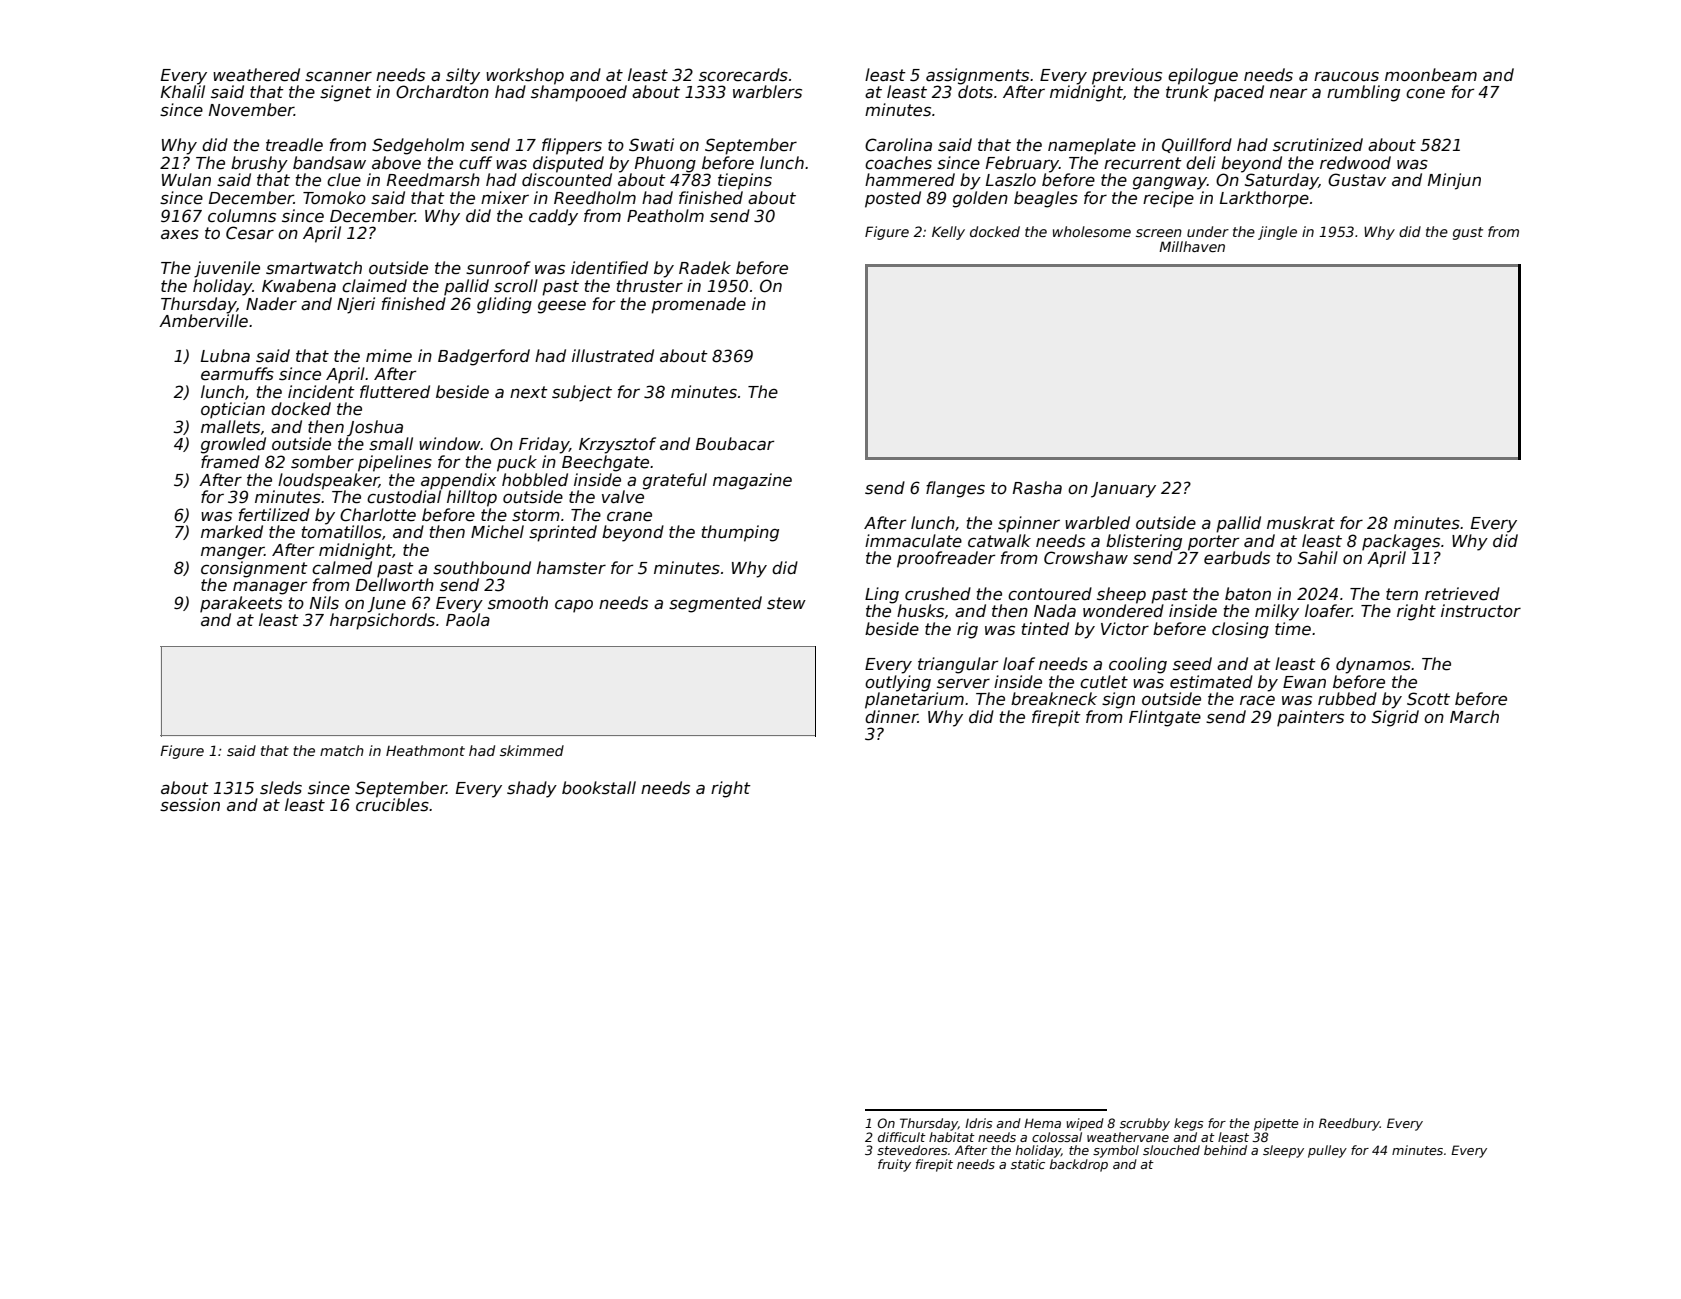  I want to click on smooth, so click(518, 602).
